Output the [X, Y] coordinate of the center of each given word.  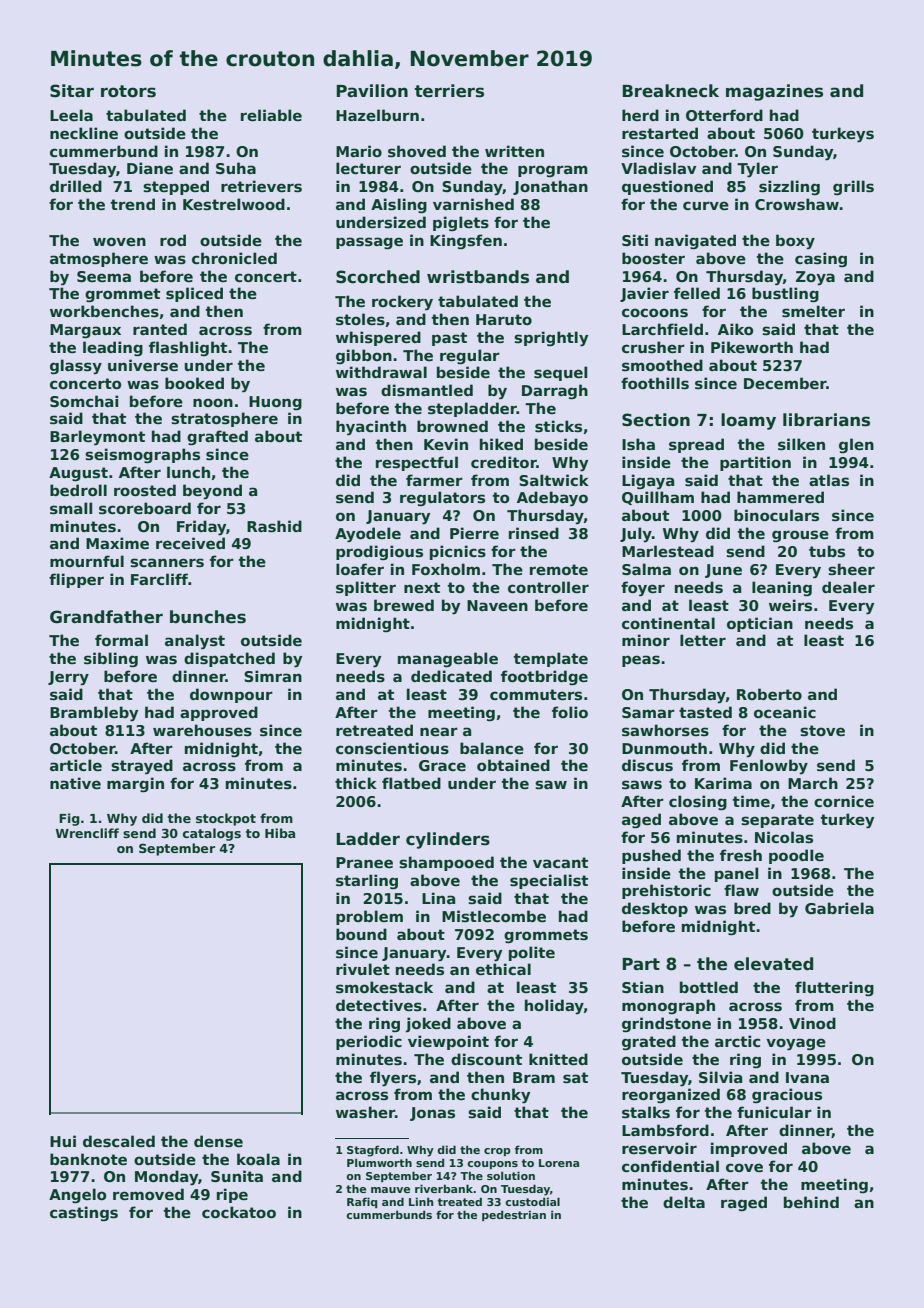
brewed [404, 605]
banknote [88, 1159]
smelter [813, 311]
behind [811, 1202]
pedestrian [514, 1215]
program [553, 171]
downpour [231, 695]
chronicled [234, 258]
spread [696, 445]
